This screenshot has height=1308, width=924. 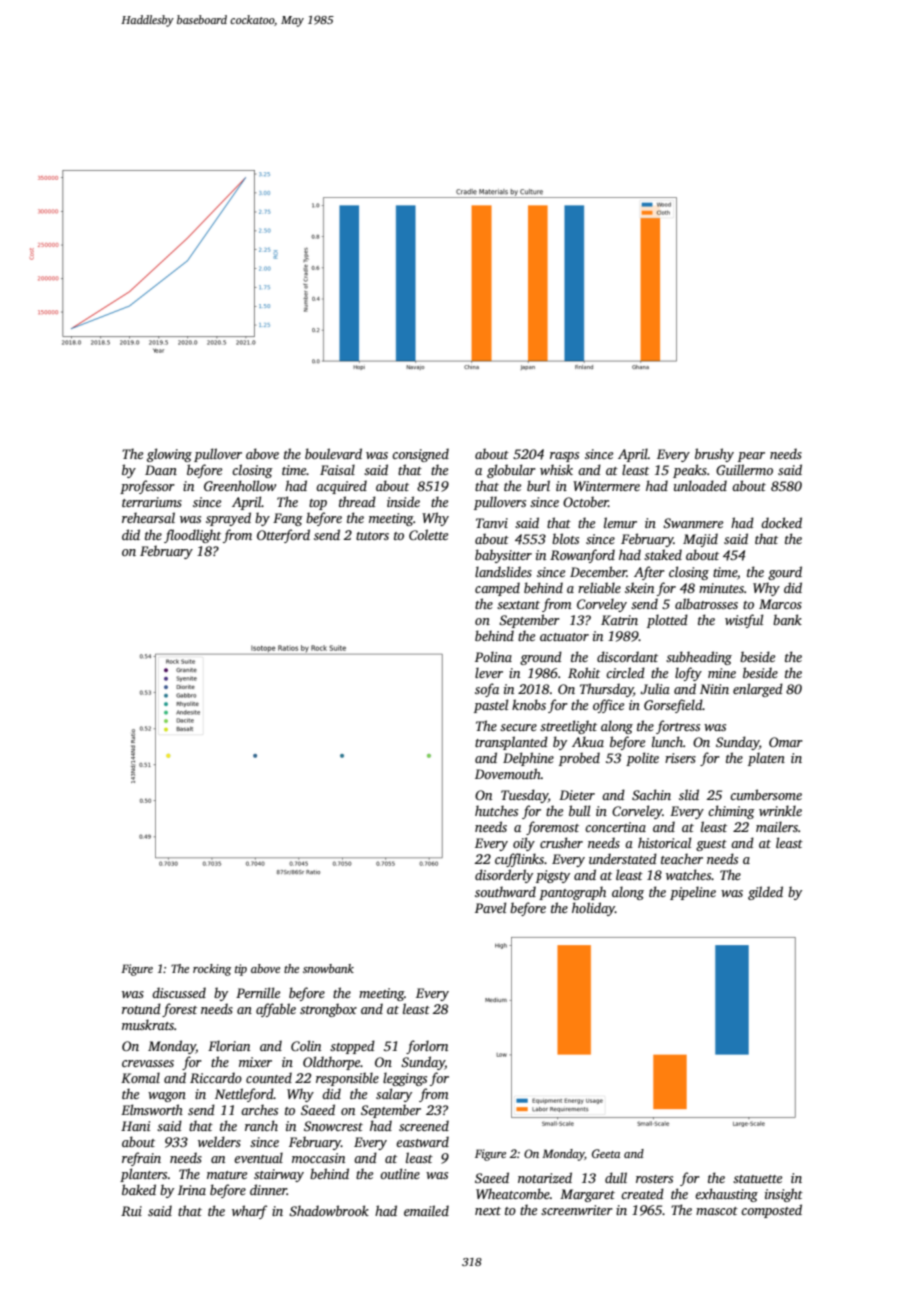 What do you see at coordinates (333, 453) in the screenshot?
I see `boulevard` at bounding box center [333, 453].
